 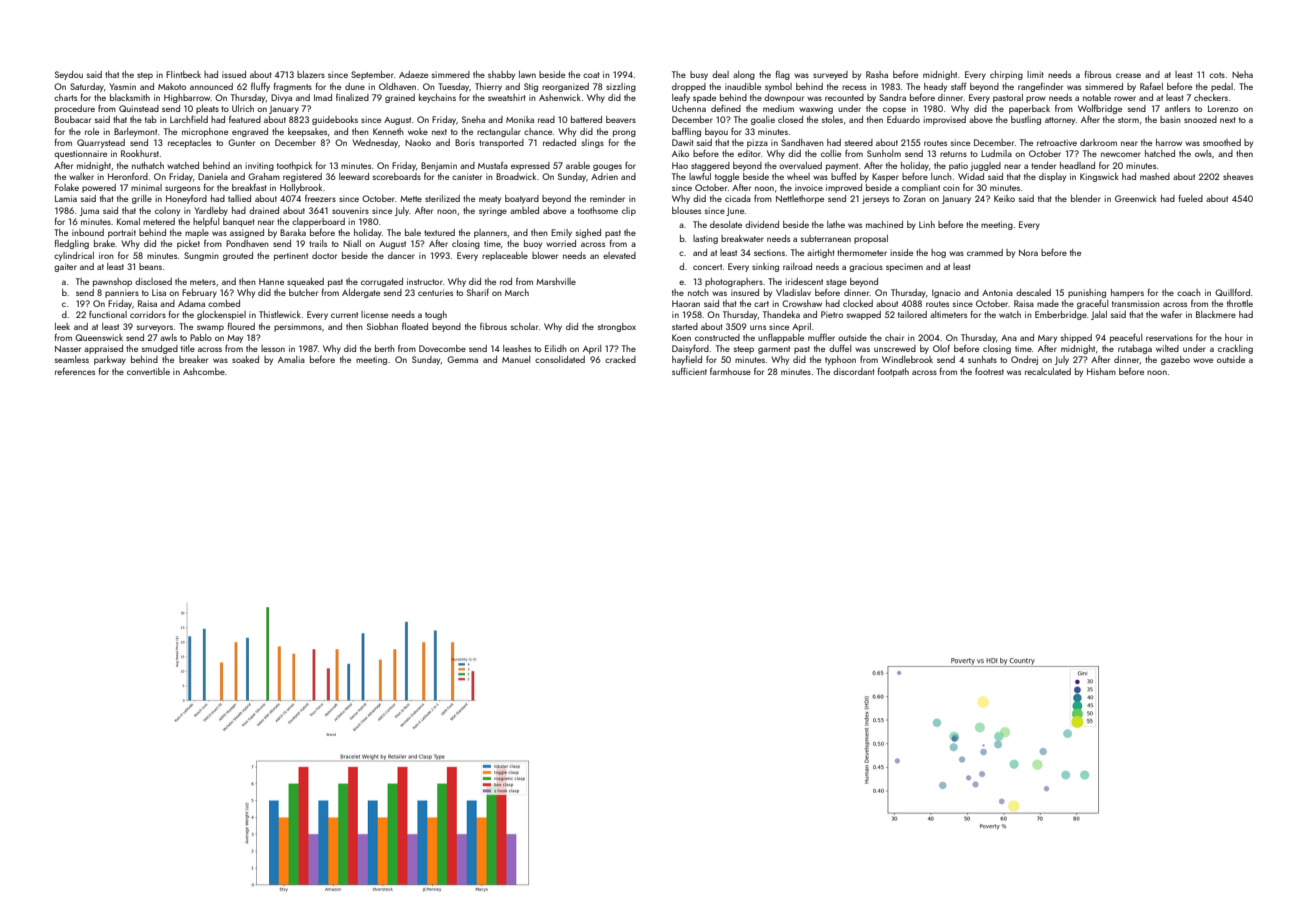 I want to click on iridescent, so click(x=804, y=281).
